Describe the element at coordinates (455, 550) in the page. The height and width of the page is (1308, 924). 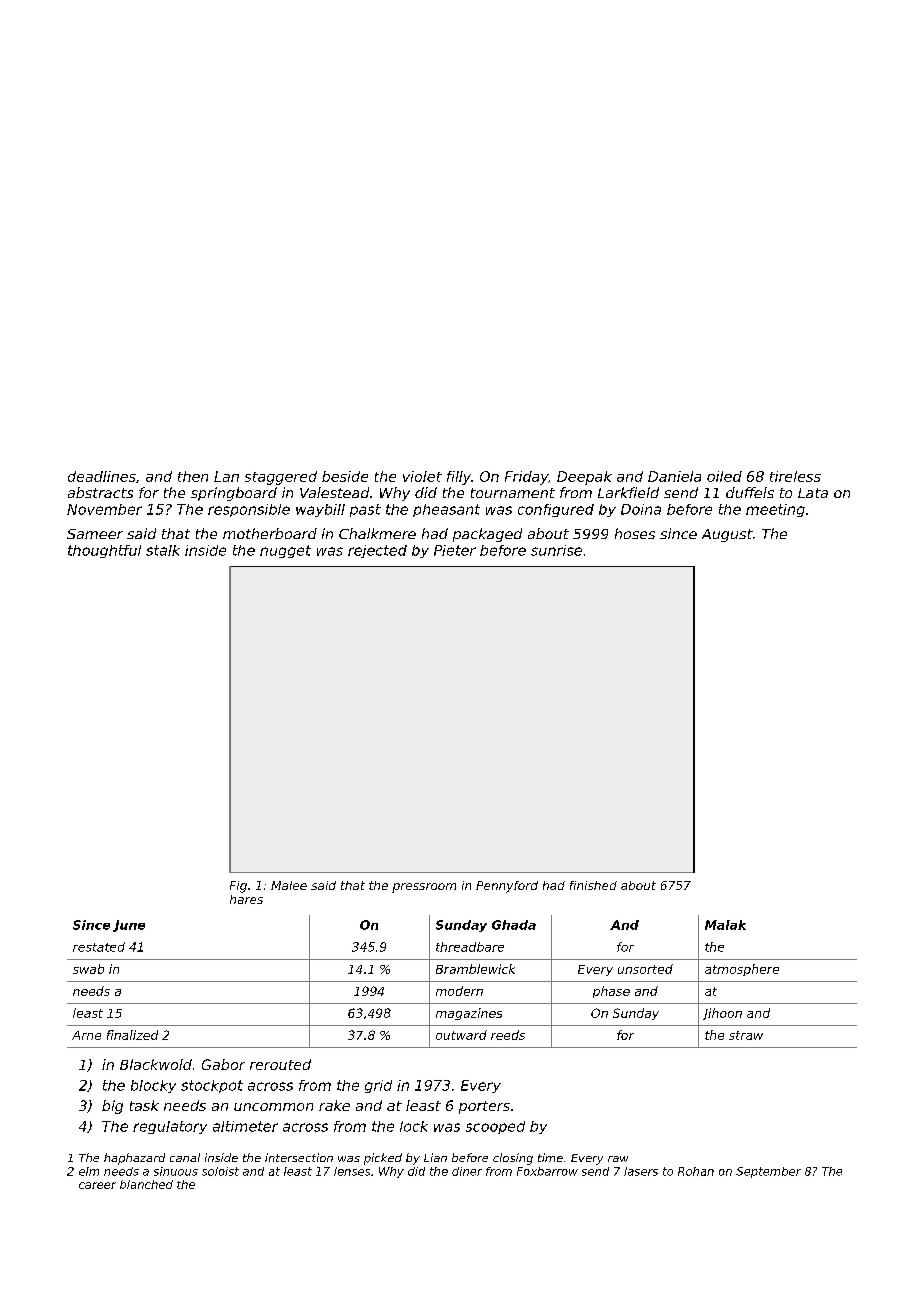
I see `Pieter` at that location.
